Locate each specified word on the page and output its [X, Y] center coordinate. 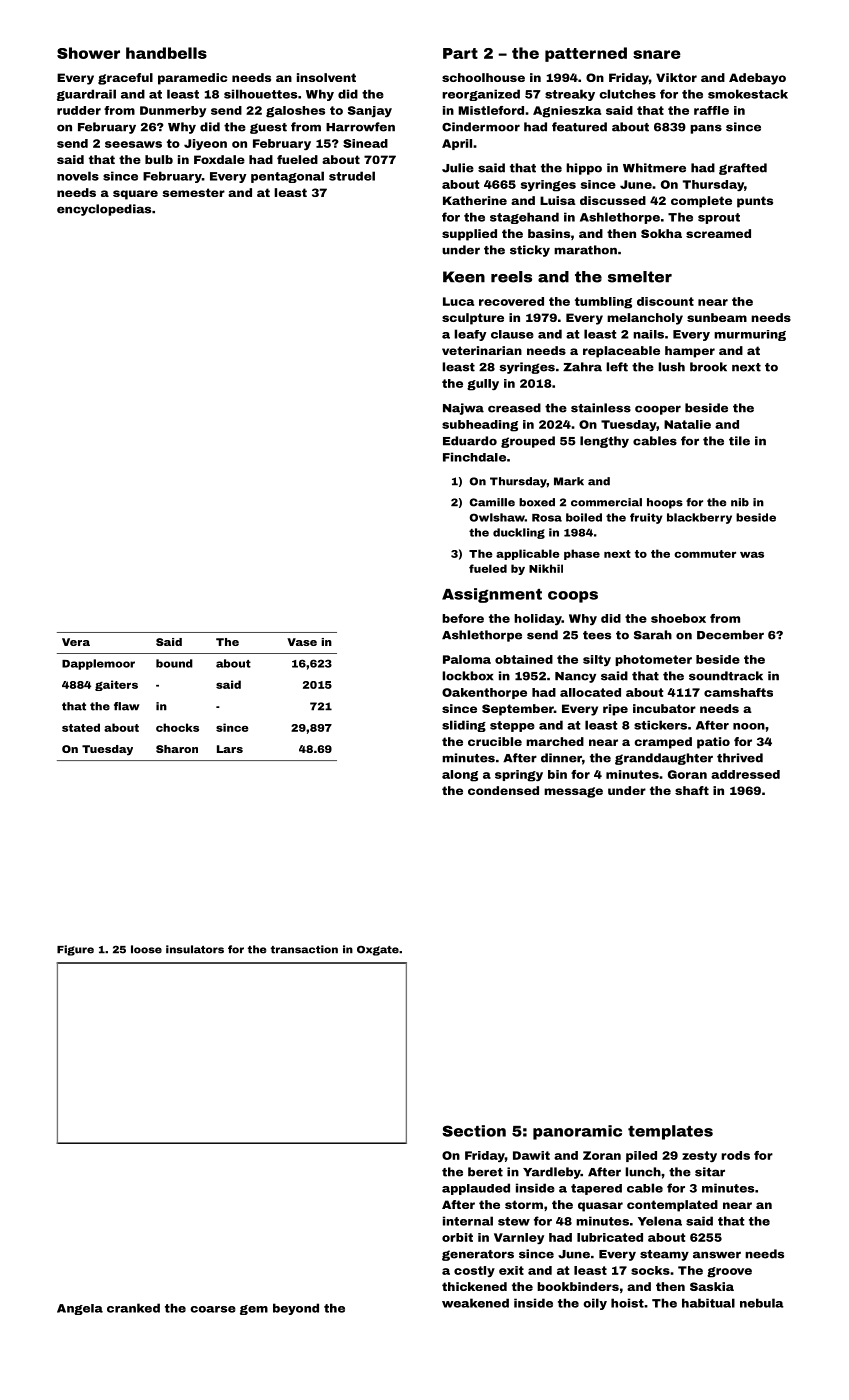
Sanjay [370, 112]
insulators [195, 949]
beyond [296, 1309]
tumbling [603, 303]
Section [474, 1131]
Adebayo [757, 79]
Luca [458, 301]
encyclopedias [104, 210]
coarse [213, 1309]
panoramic [577, 1132]
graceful [125, 79]
